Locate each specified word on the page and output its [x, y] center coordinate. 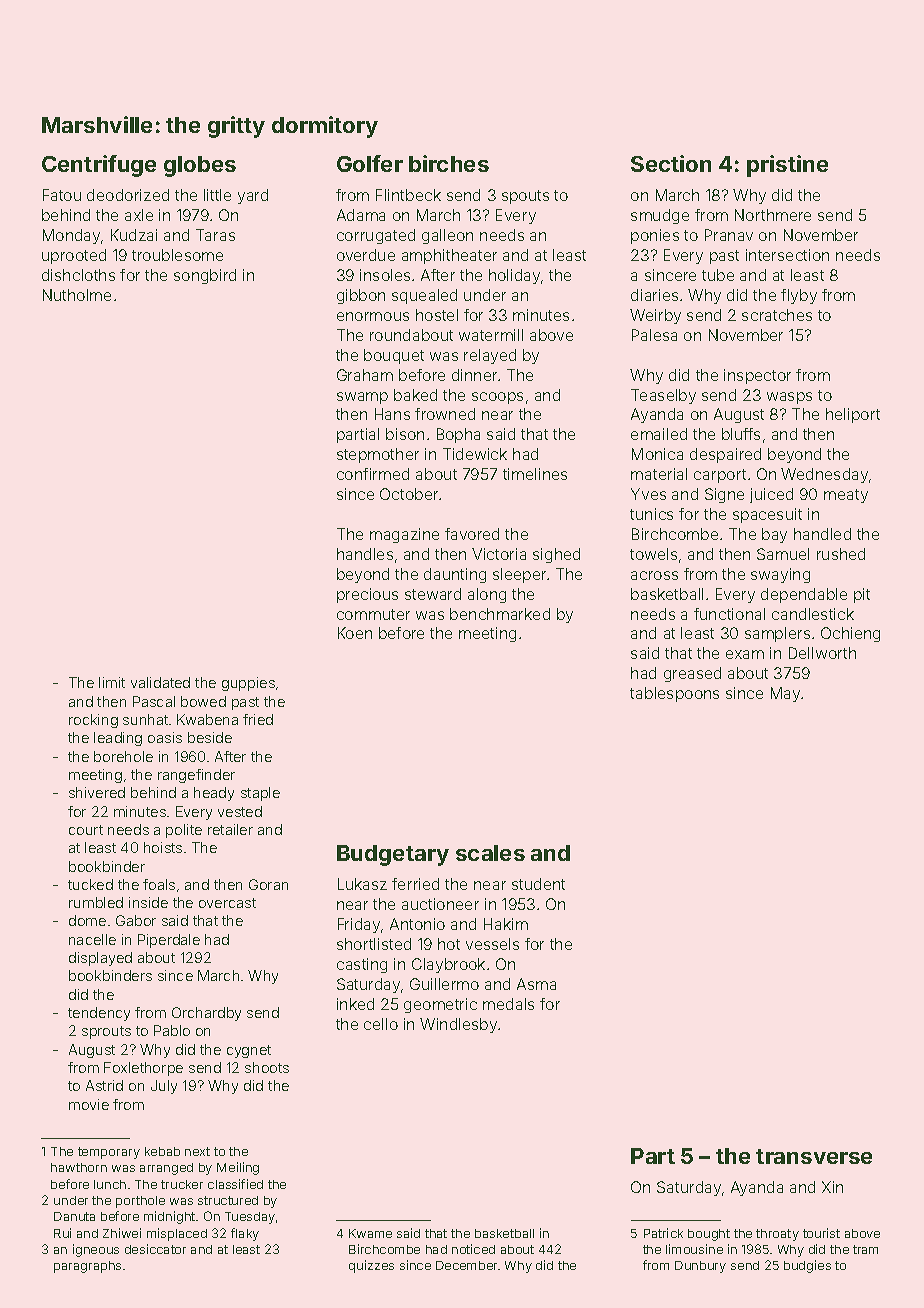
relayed [490, 356]
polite [184, 831]
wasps [789, 398]
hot [449, 944]
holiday [514, 276]
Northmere [773, 215]
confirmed [373, 474]
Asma [536, 984]
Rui [62, 1233]
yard [253, 196]
